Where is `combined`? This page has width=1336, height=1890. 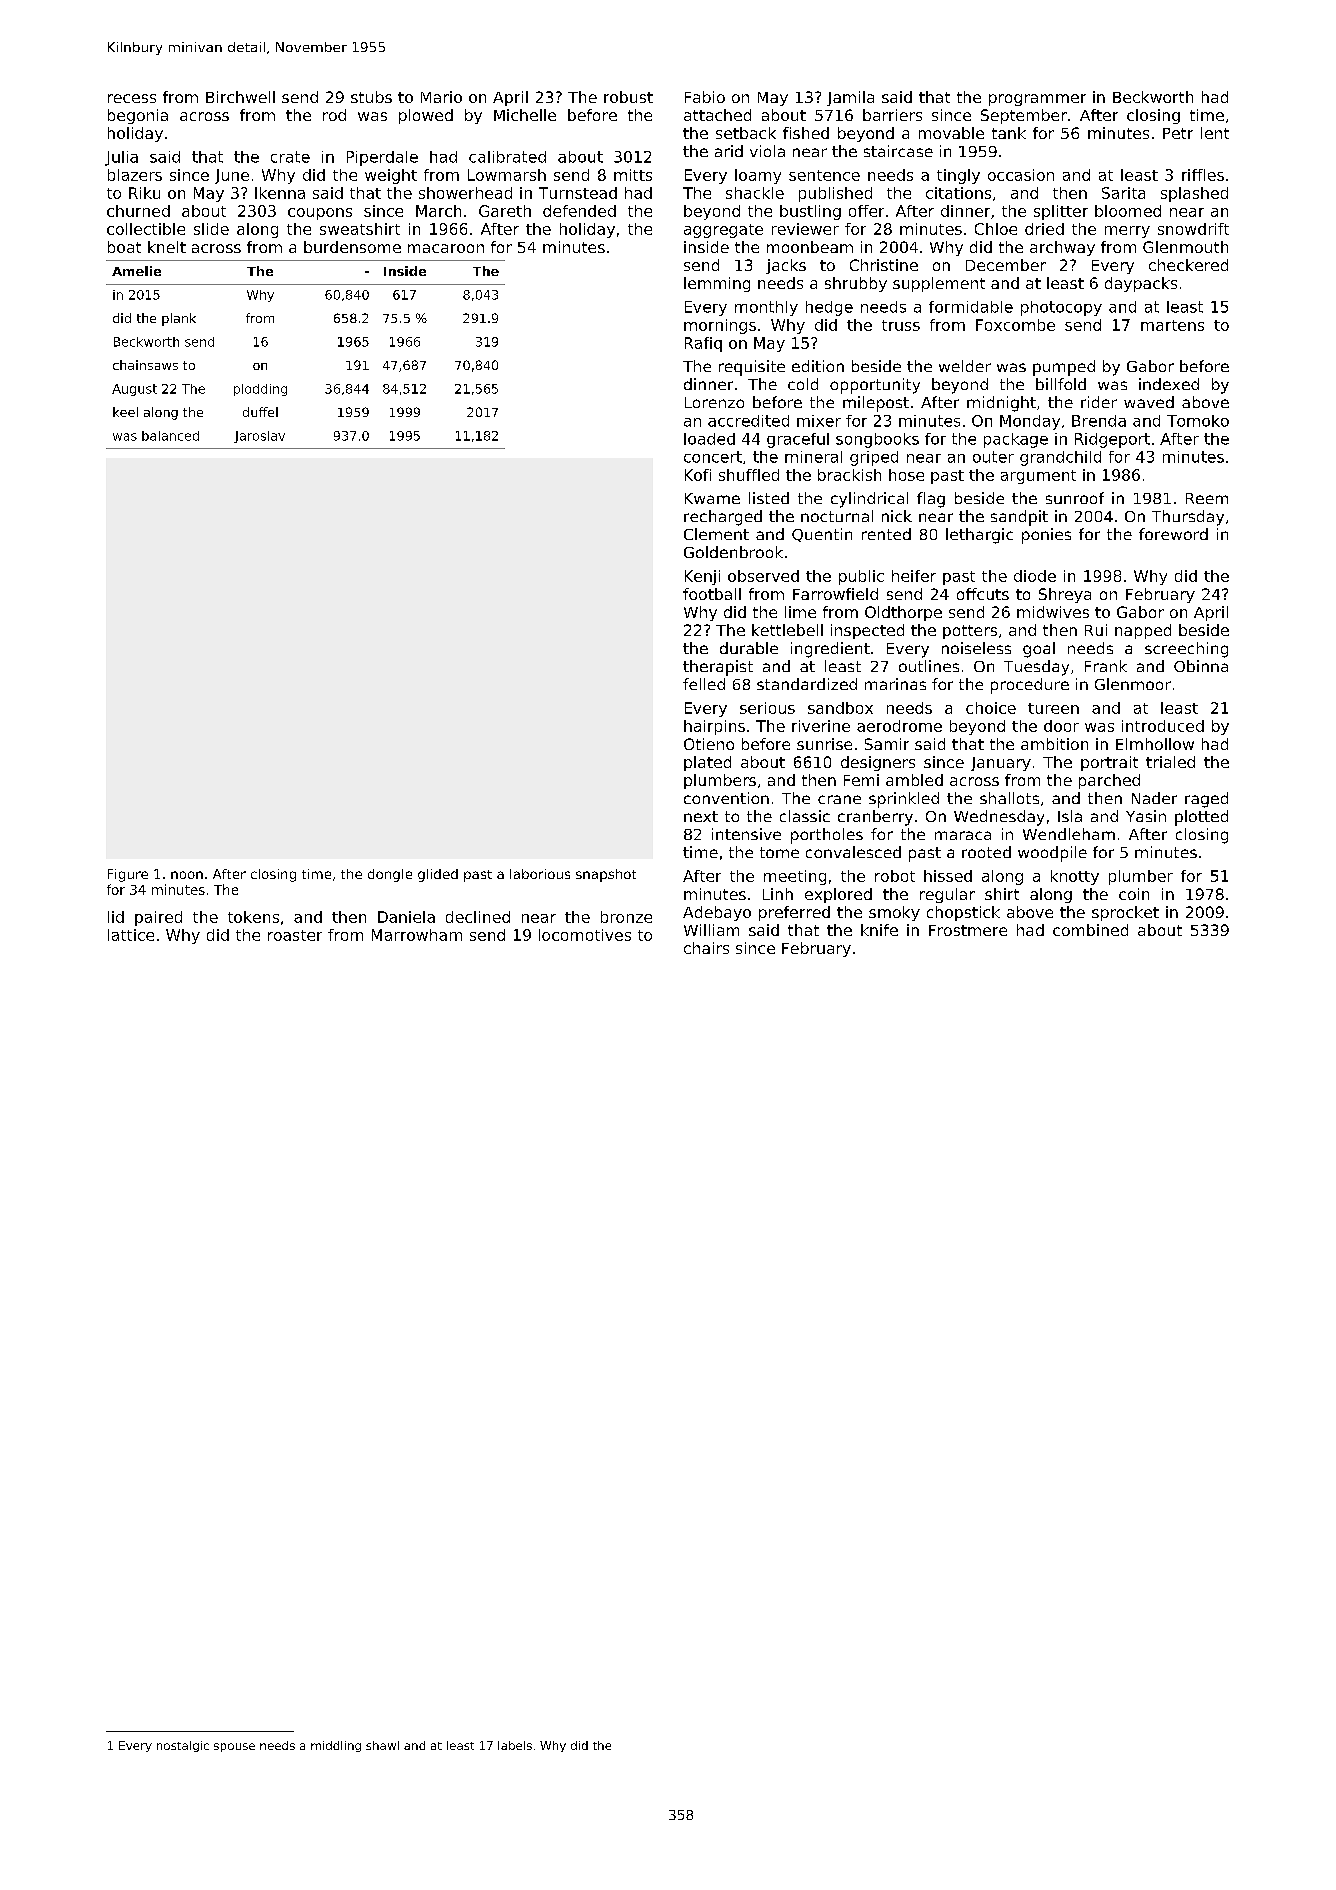 combined is located at coordinates (1090, 930).
